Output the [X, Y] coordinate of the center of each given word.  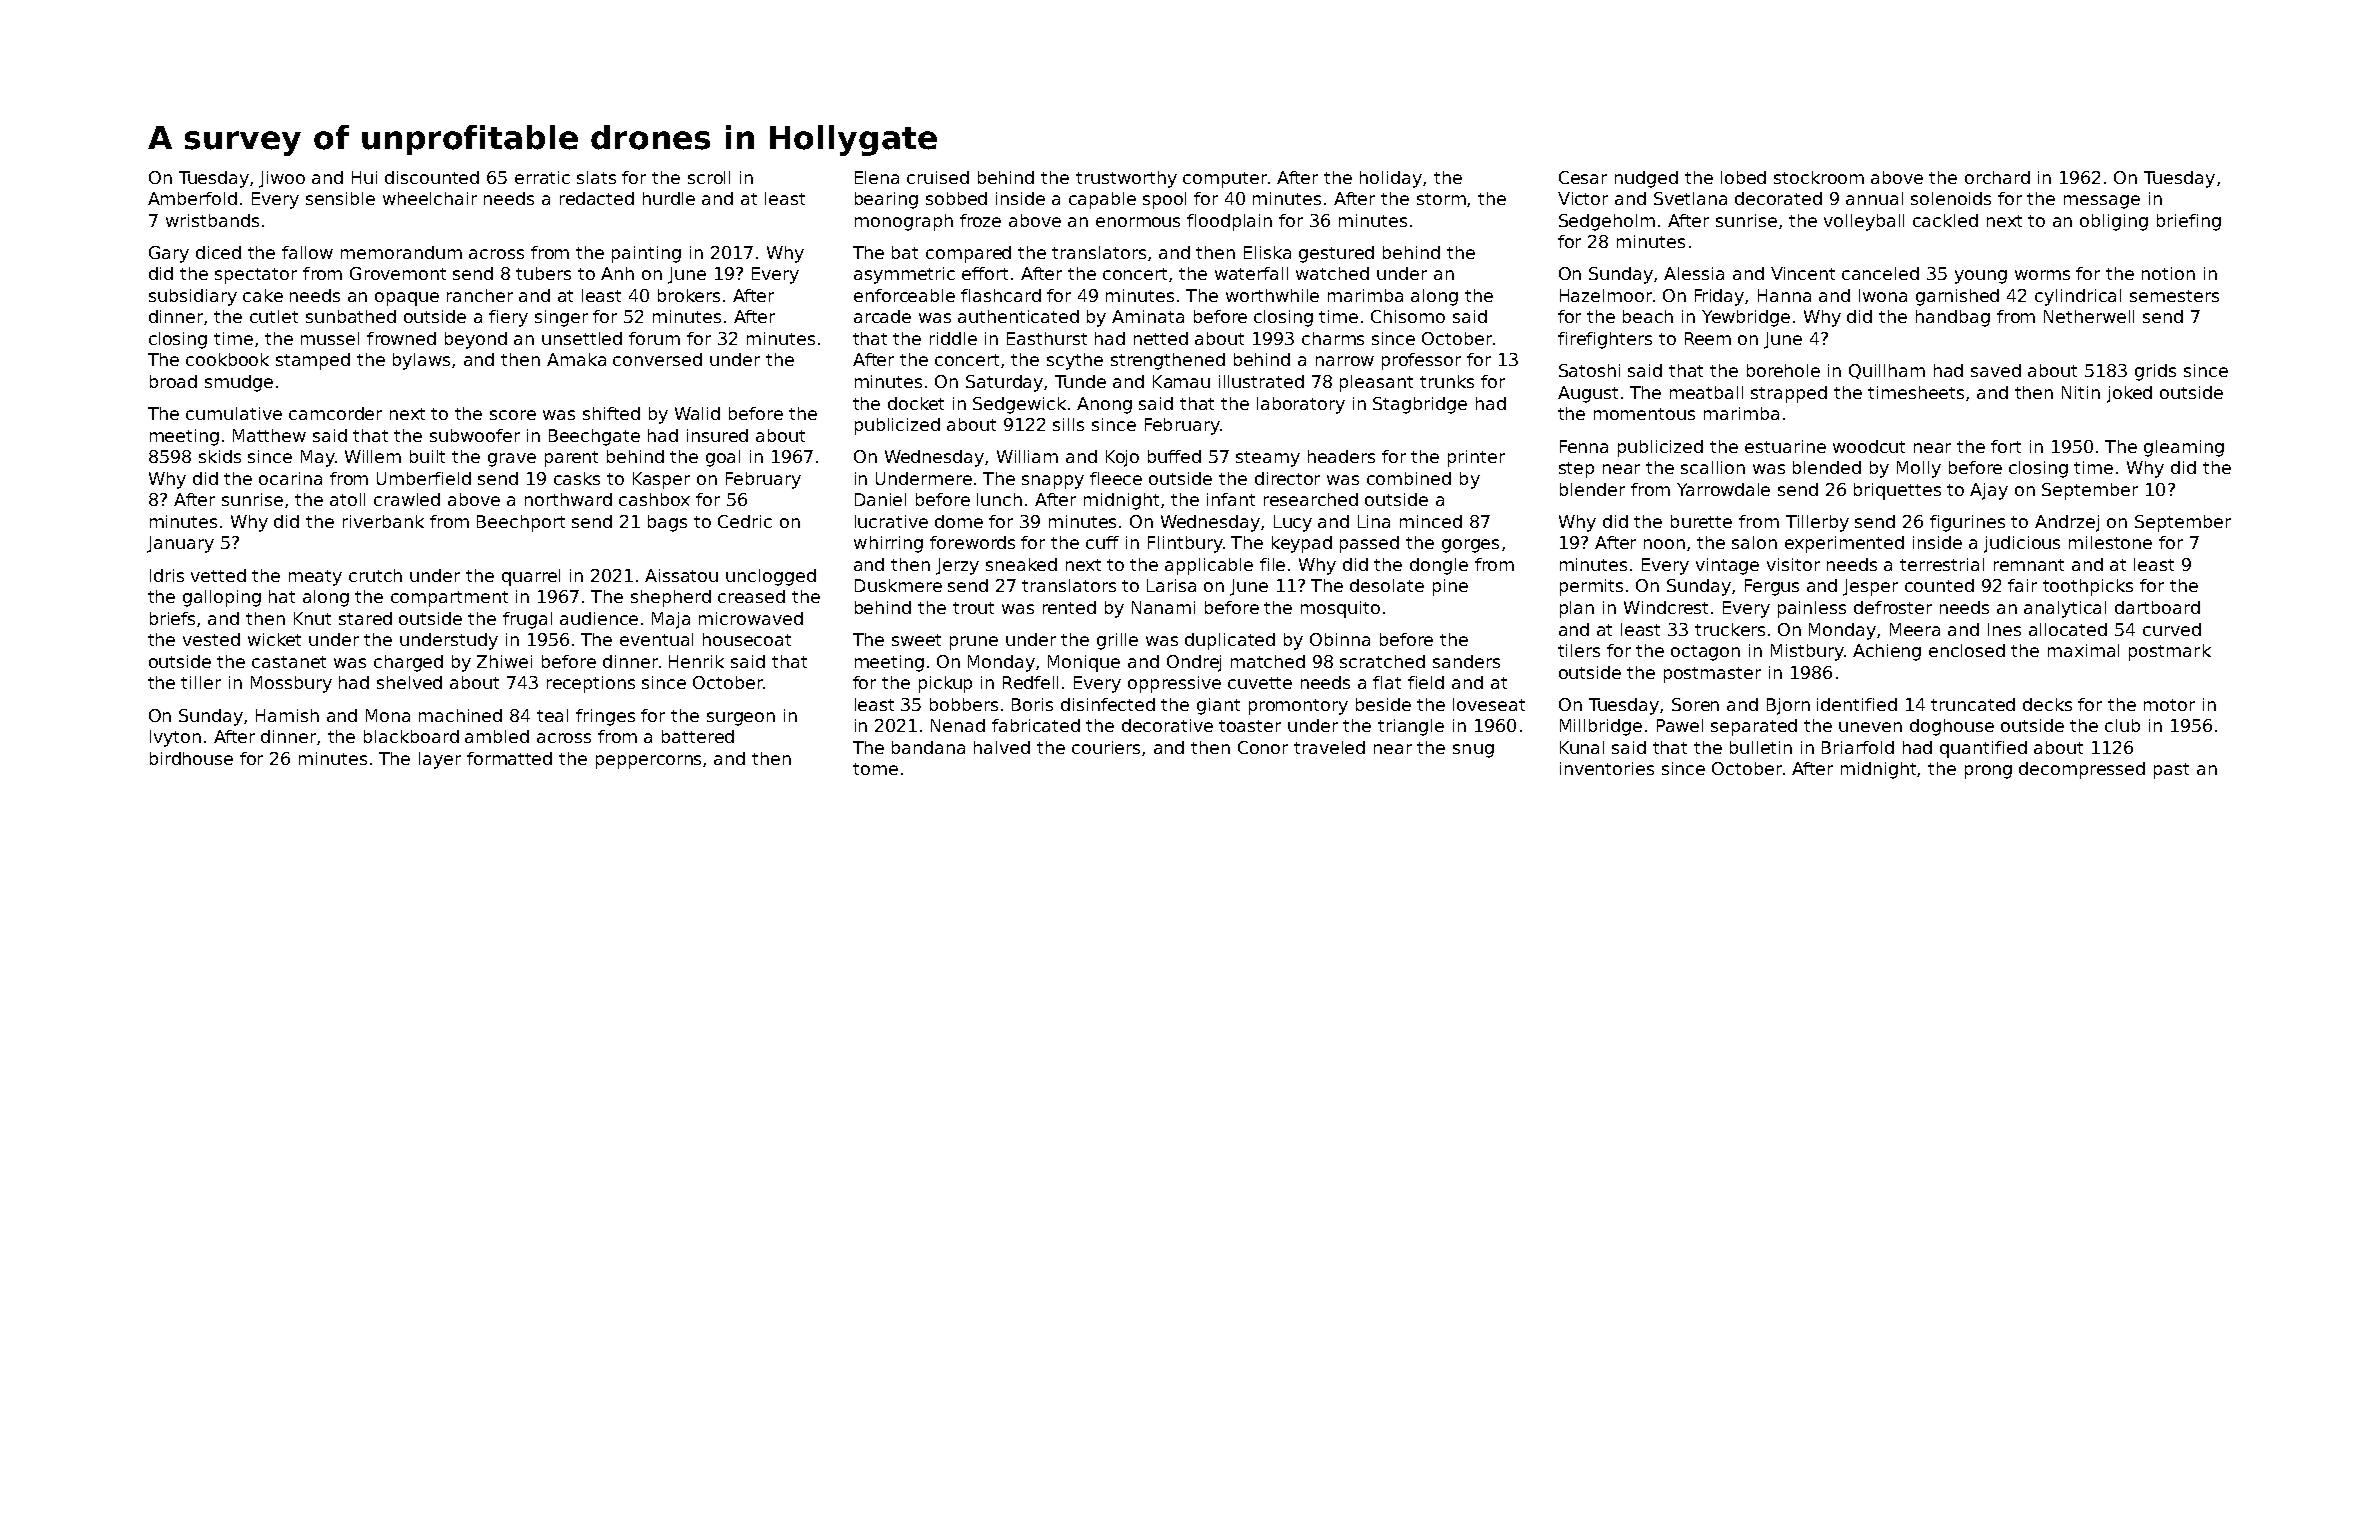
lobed [1743, 177]
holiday [1391, 179]
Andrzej [2067, 523]
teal [552, 715]
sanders [1466, 661]
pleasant [1376, 383]
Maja [671, 620]
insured [717, 435]
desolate [1387, 585]
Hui [364, 177]
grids [2155, 372]
